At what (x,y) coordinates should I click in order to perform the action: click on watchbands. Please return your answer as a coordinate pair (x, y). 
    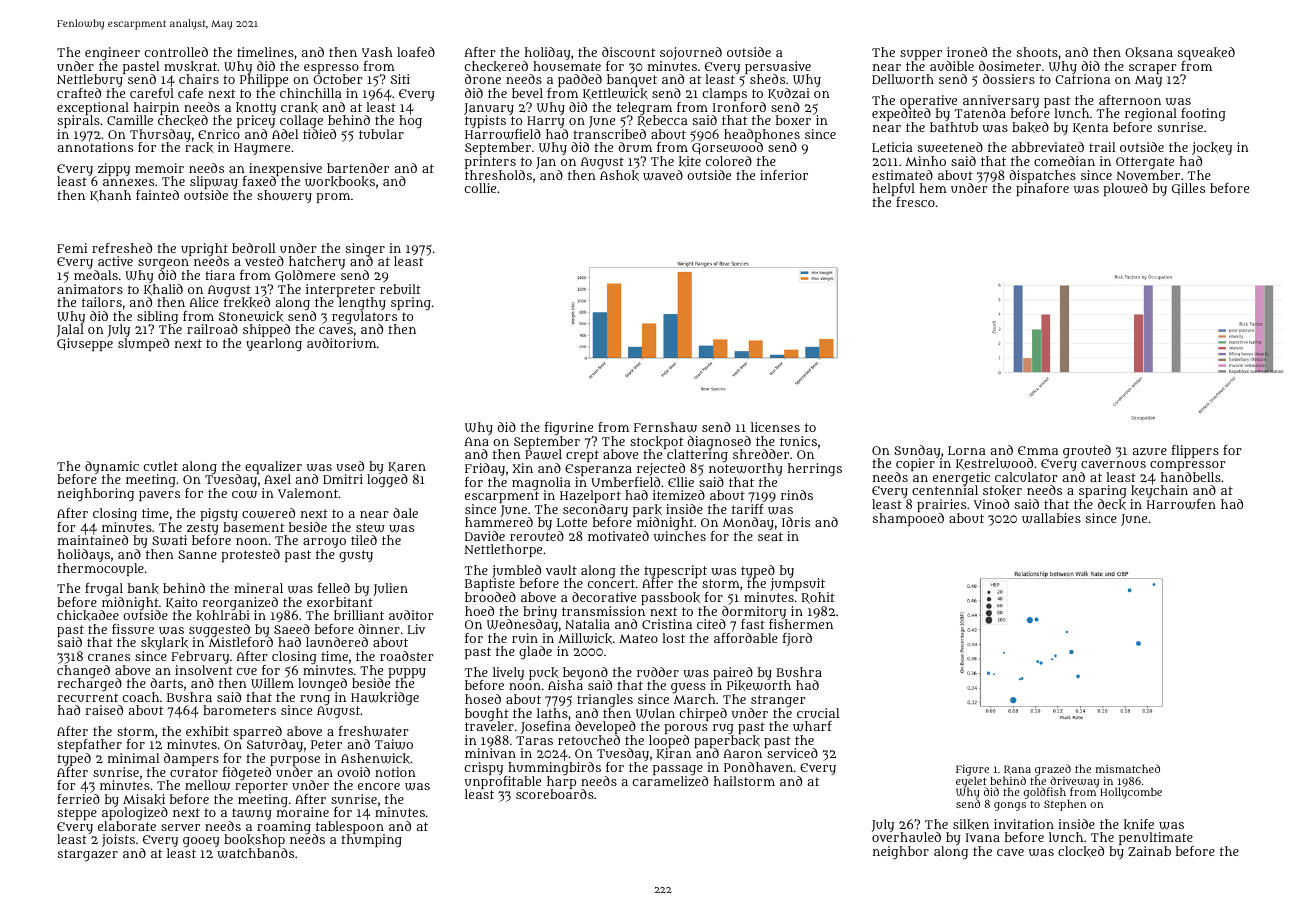
    Looking at the image, I should click on (255, 853).
